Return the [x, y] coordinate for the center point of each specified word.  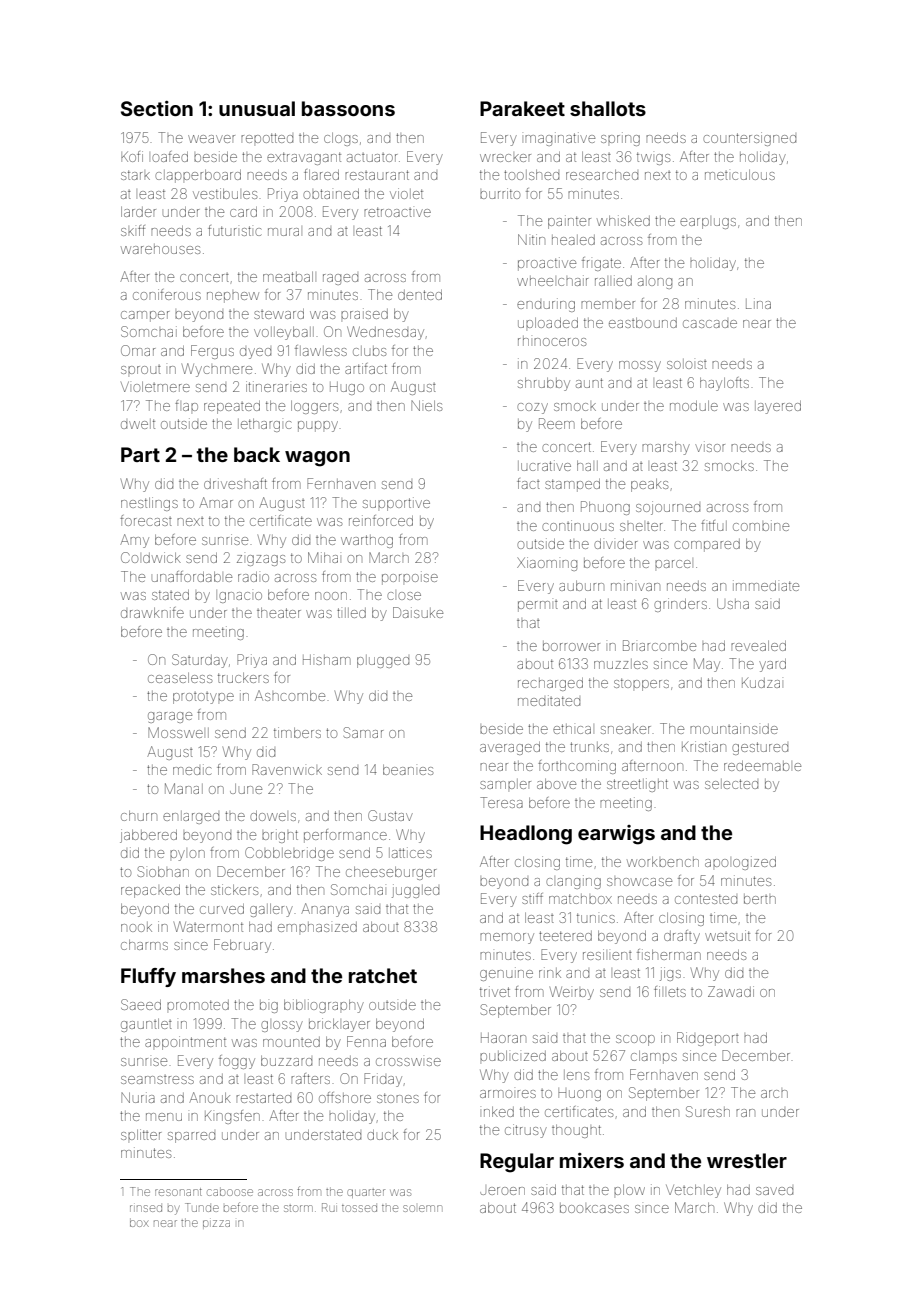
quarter [366, 1193]
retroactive [397, 212]
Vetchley [693, 1191]
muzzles [621, 664]
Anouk [210, 1097]
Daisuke [418, 612]
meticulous [740, 175]
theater [279, 613]
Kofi [132, 156]
